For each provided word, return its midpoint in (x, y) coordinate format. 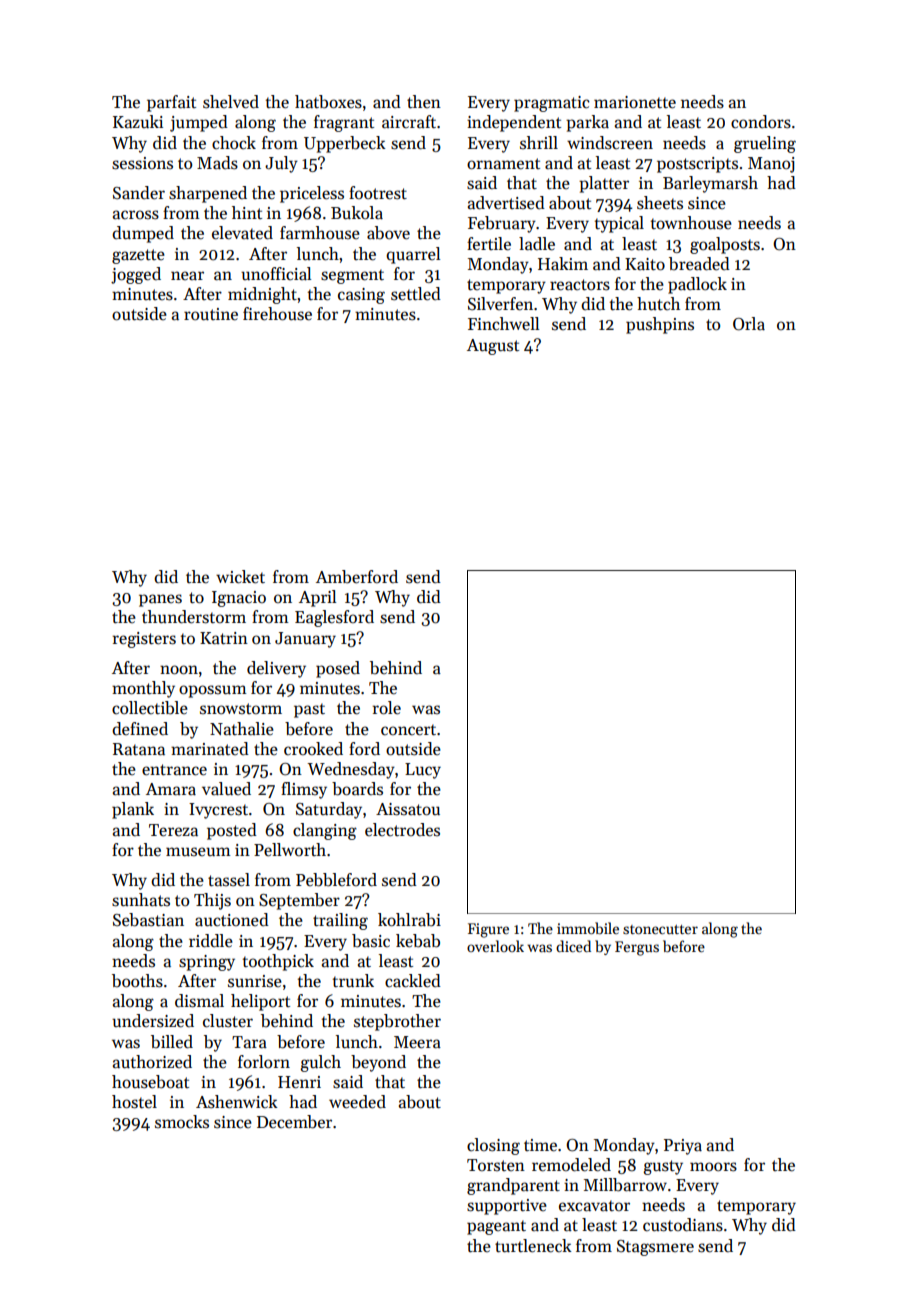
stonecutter (660, 929)
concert (408, 730)
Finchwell (503, 324)
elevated (242, 233)
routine (211, 314)
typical (619, 224)
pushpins (660, 325)
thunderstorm (194, 617)
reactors (580, 285)
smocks (182, 1122)
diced (573, 946)
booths (137, 981)
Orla (749, 324)
